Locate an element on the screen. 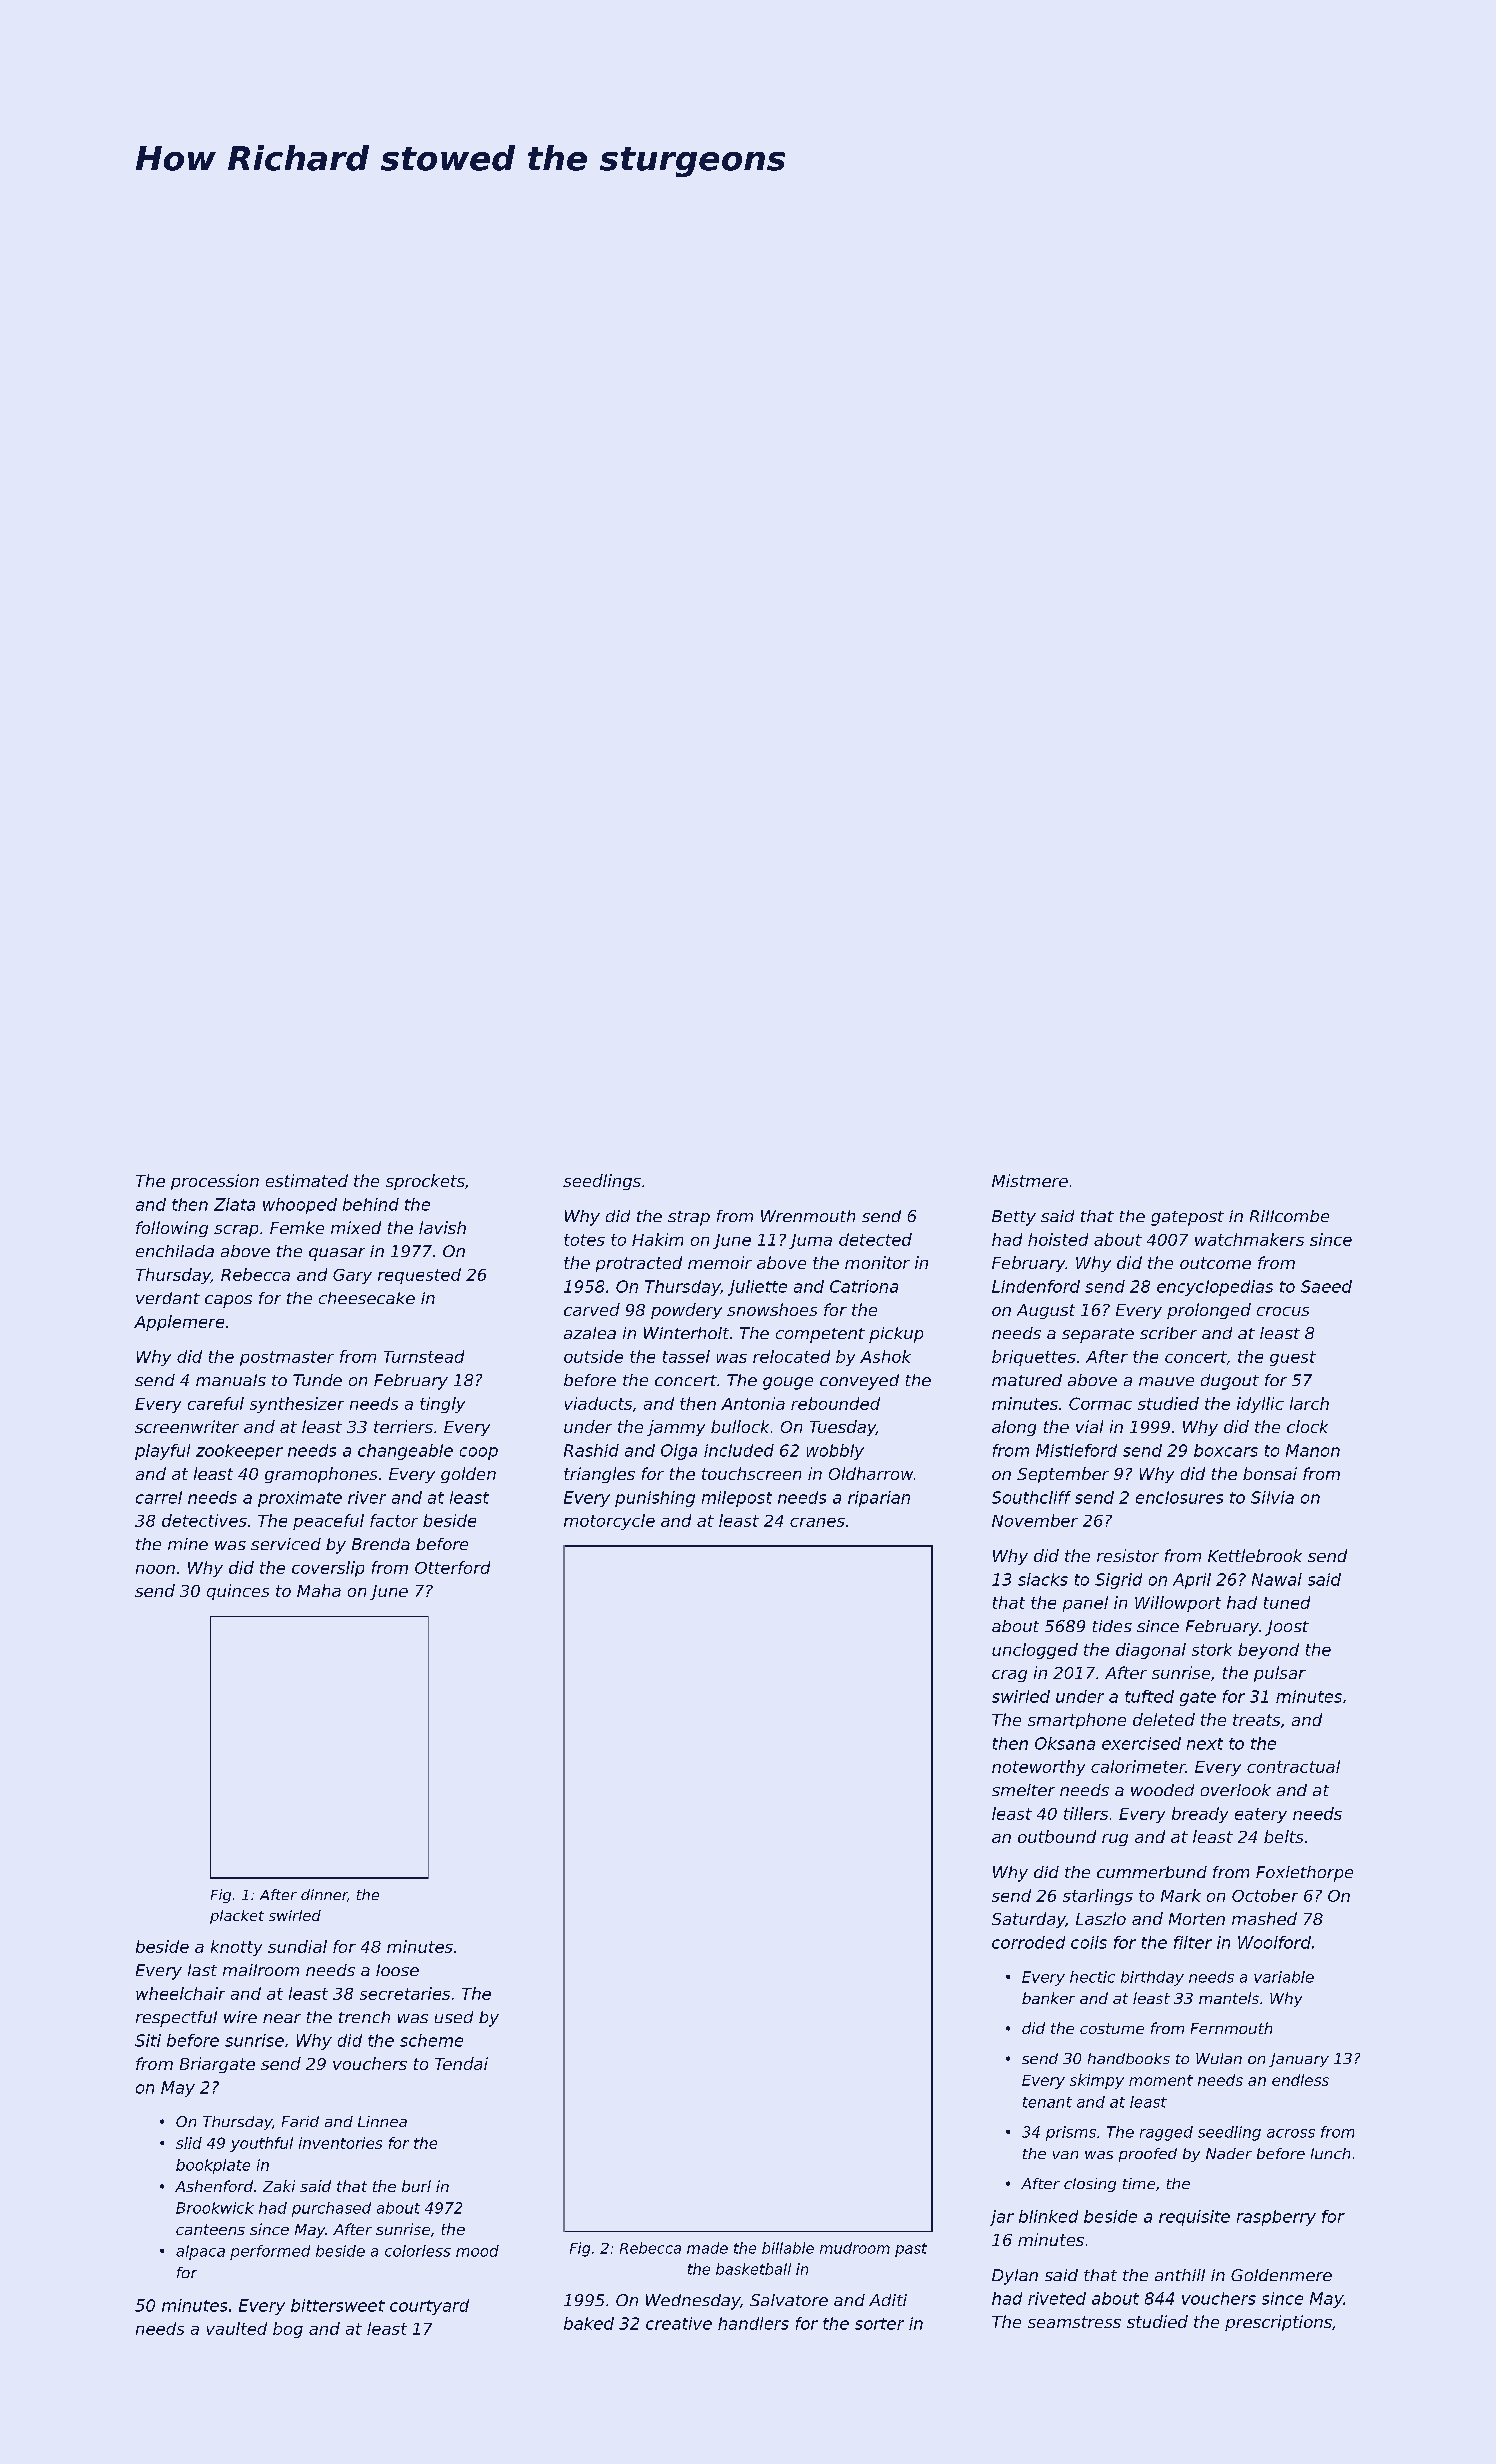 The width and height of the screenshot is (1496, 2464). Mistmere is located at coordinates (1030, 1180).
